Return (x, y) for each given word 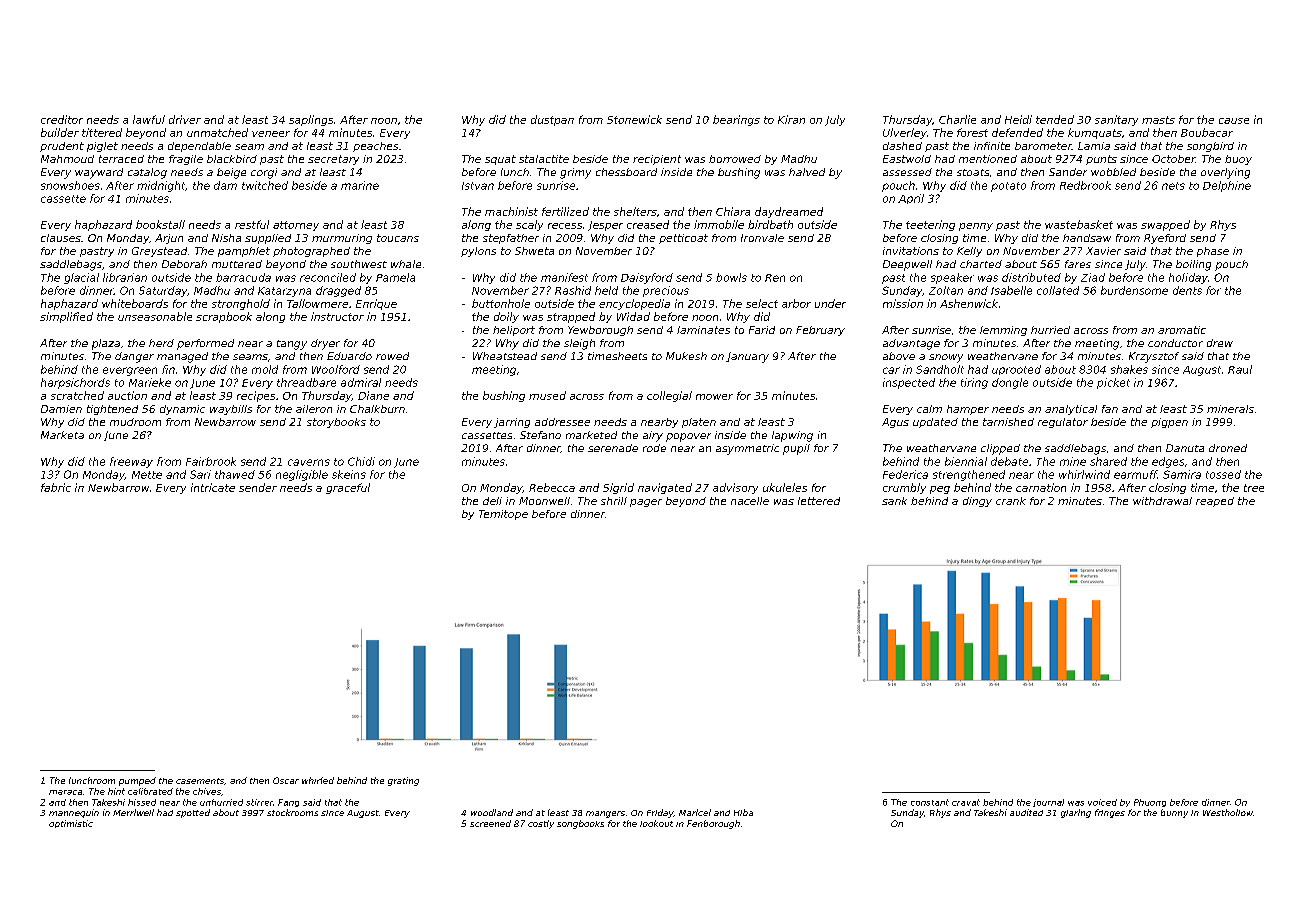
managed (182, 357)
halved (807, 172)
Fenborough (713, 824)
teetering (930, 225)
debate (1009, 461)
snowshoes (70, 185)
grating (403, 781)
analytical (1071, 410)
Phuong (1150, 803)
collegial (669, 396)
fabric (56, 487)
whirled (318, 780)
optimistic (71, 824)
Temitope (503, 515)
